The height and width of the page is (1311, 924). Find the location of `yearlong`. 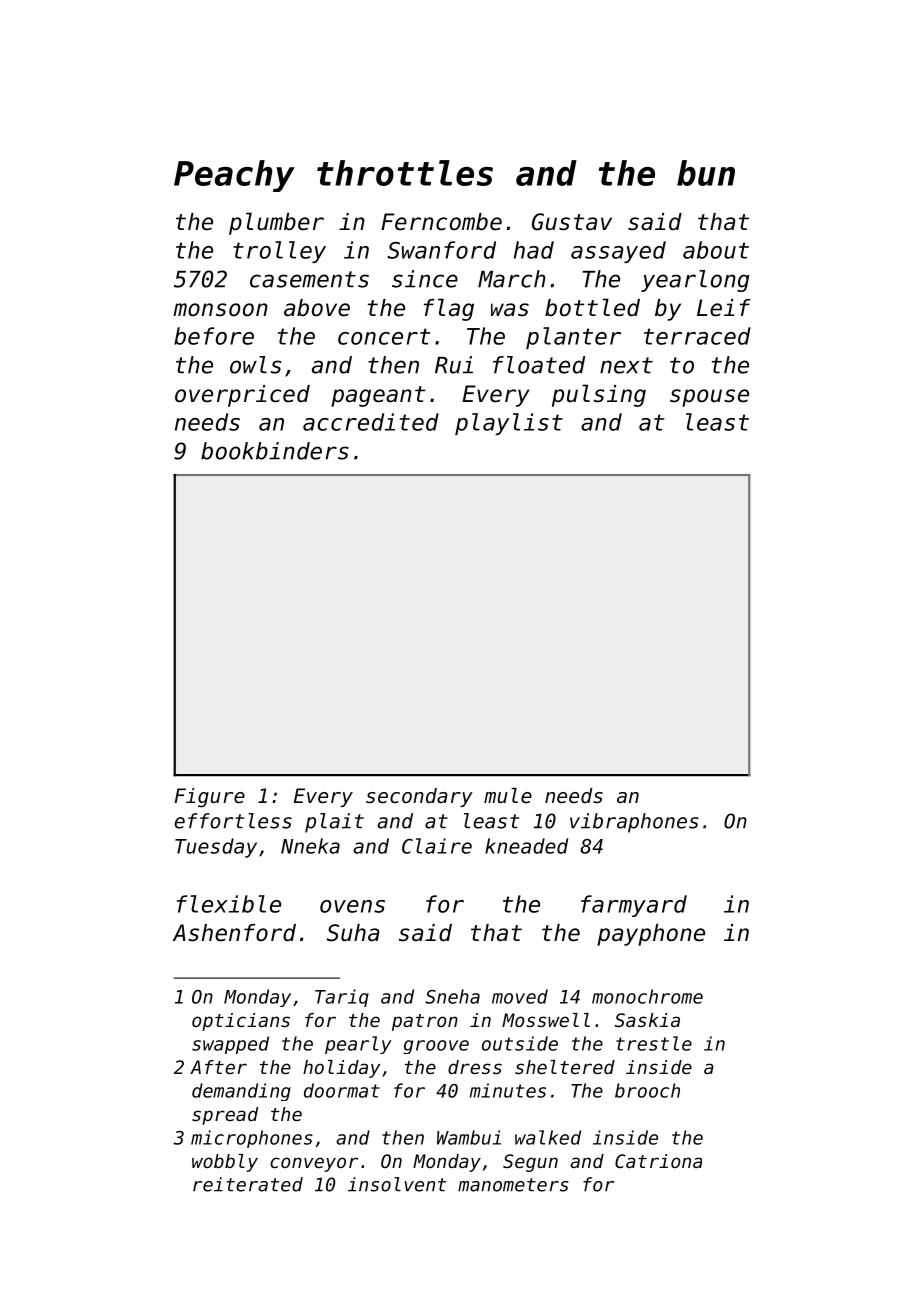

yearlong is located at coordinates (695, 281).
